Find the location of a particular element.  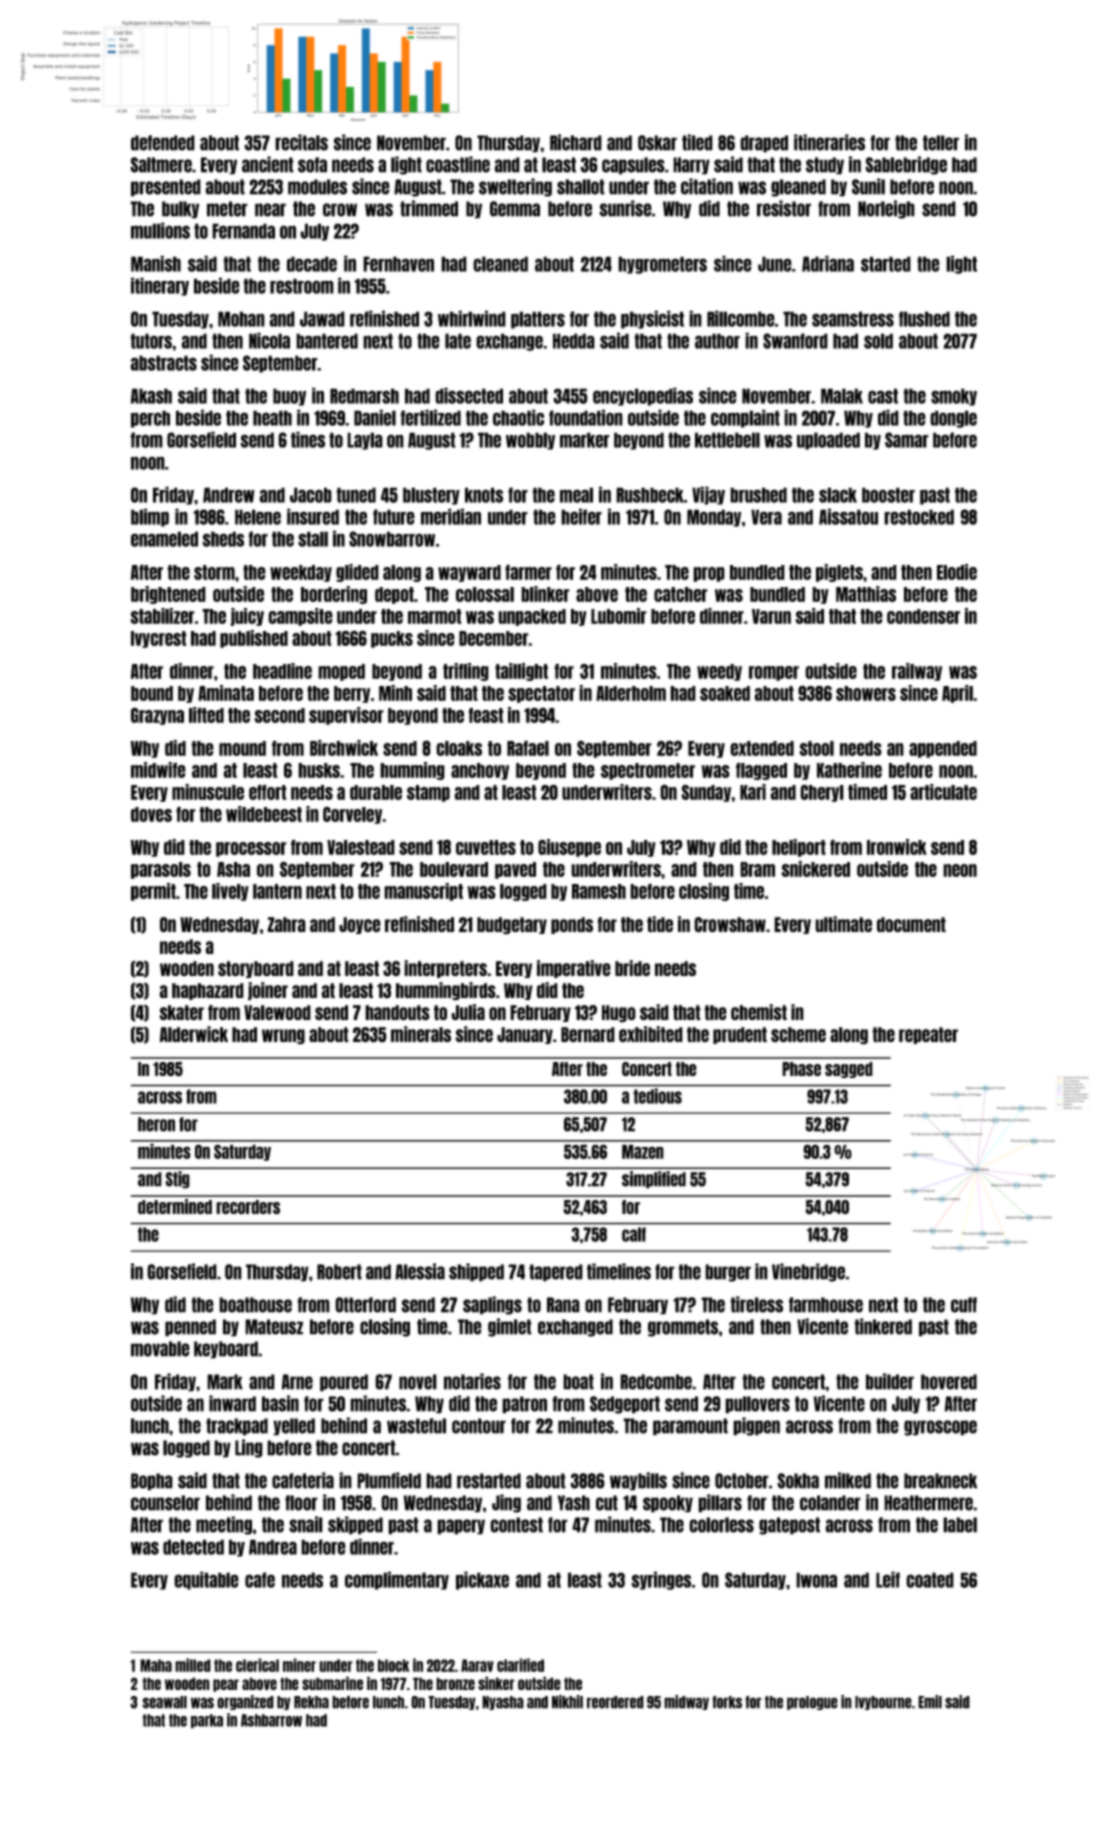

Bram is located at coordinates (757, 869).
